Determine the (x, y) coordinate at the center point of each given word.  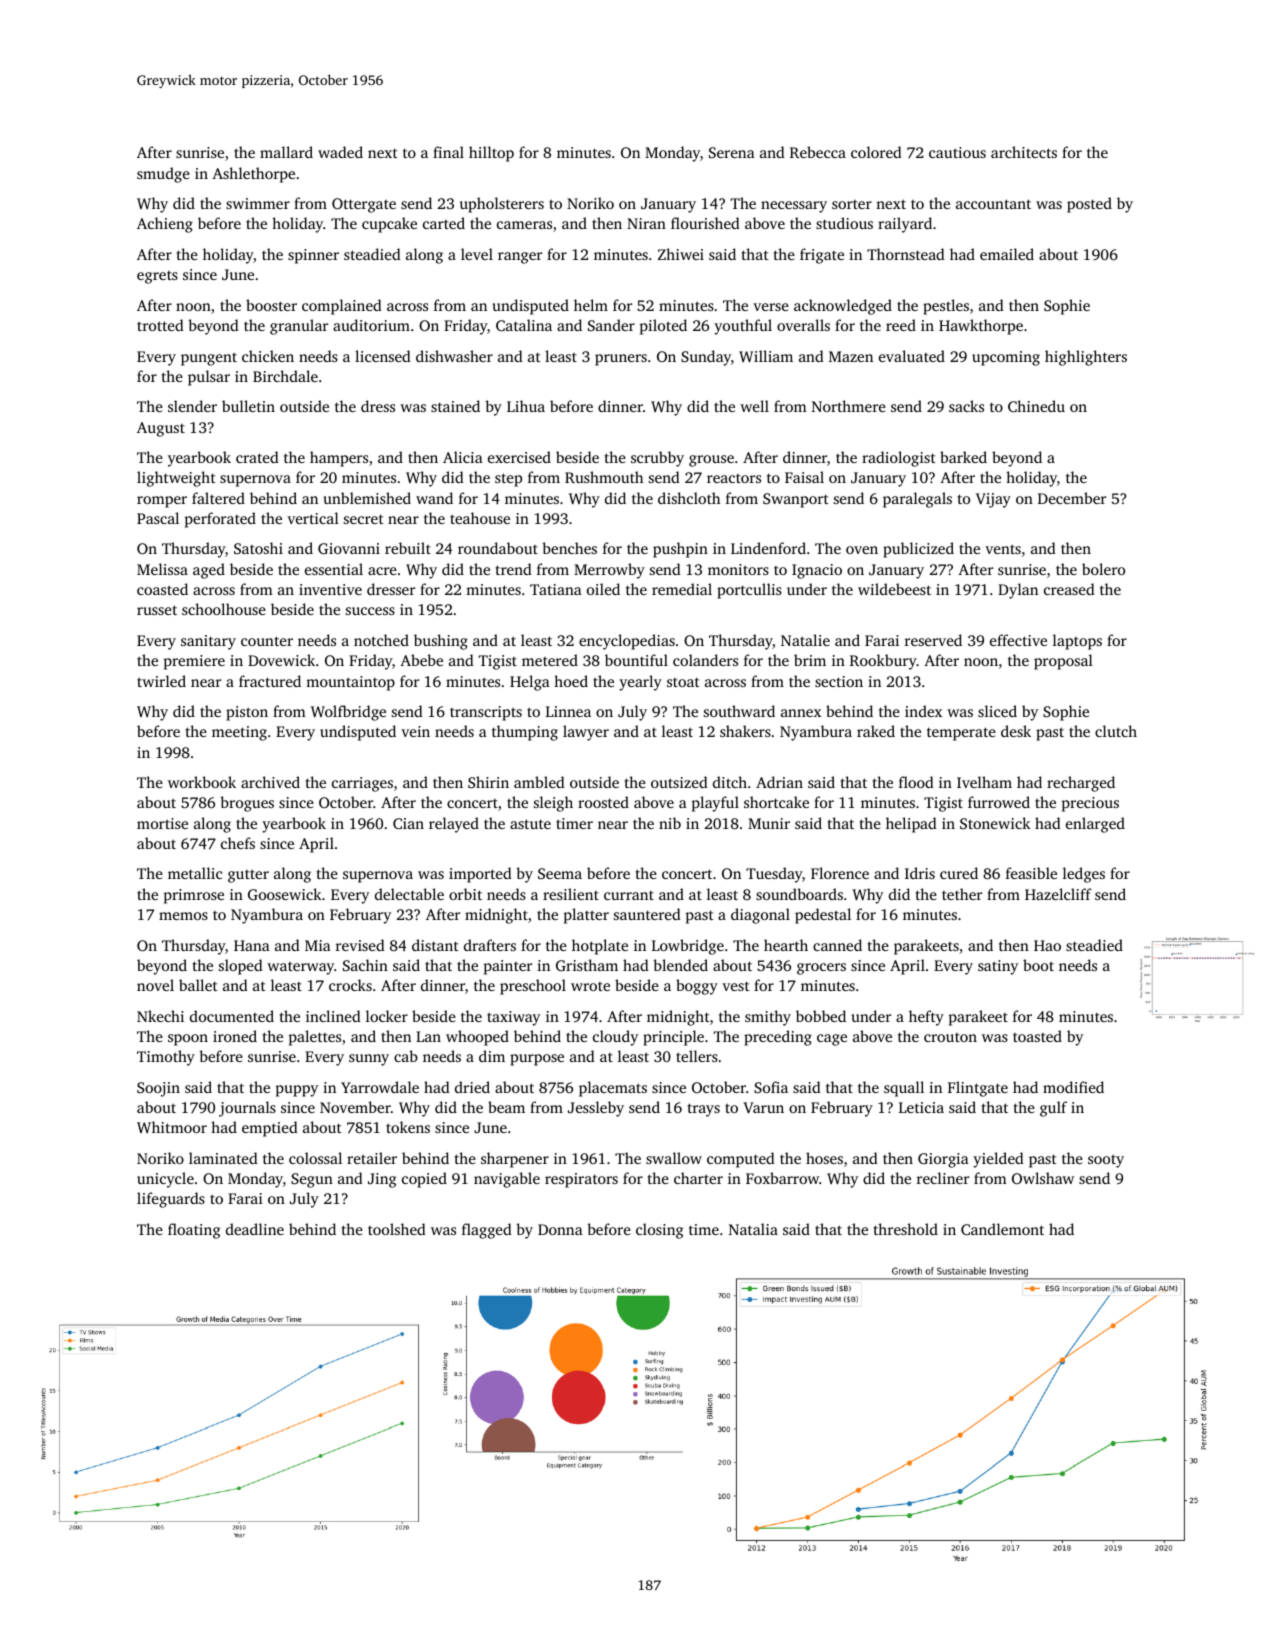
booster (271, 305)
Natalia (753, 1229)
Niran (646, 223)
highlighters (1086, 358)
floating (194, 1231)
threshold (906, 1229)
